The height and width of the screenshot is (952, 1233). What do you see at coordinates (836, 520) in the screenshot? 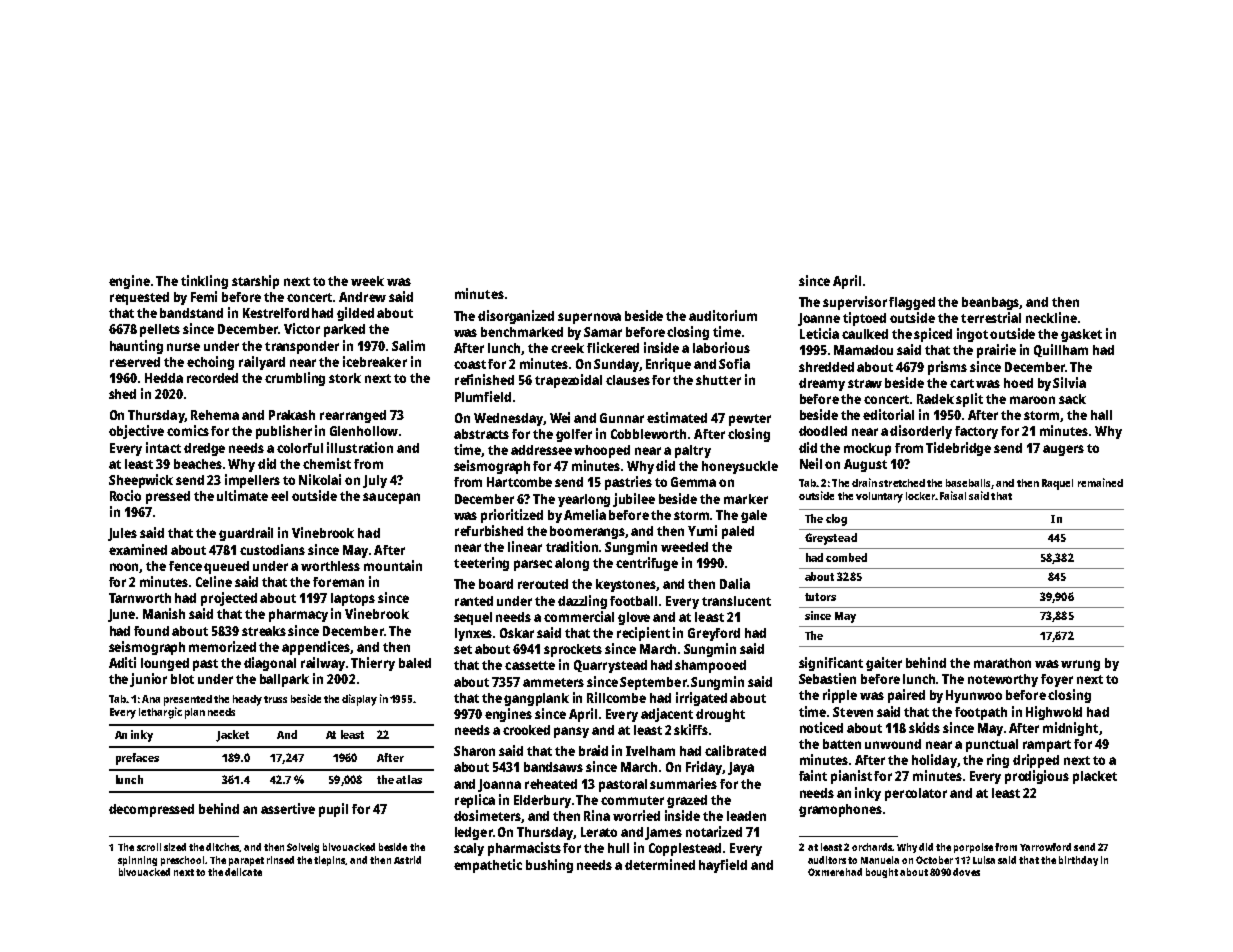
I see `clog` at bounding box center [836, 520].
